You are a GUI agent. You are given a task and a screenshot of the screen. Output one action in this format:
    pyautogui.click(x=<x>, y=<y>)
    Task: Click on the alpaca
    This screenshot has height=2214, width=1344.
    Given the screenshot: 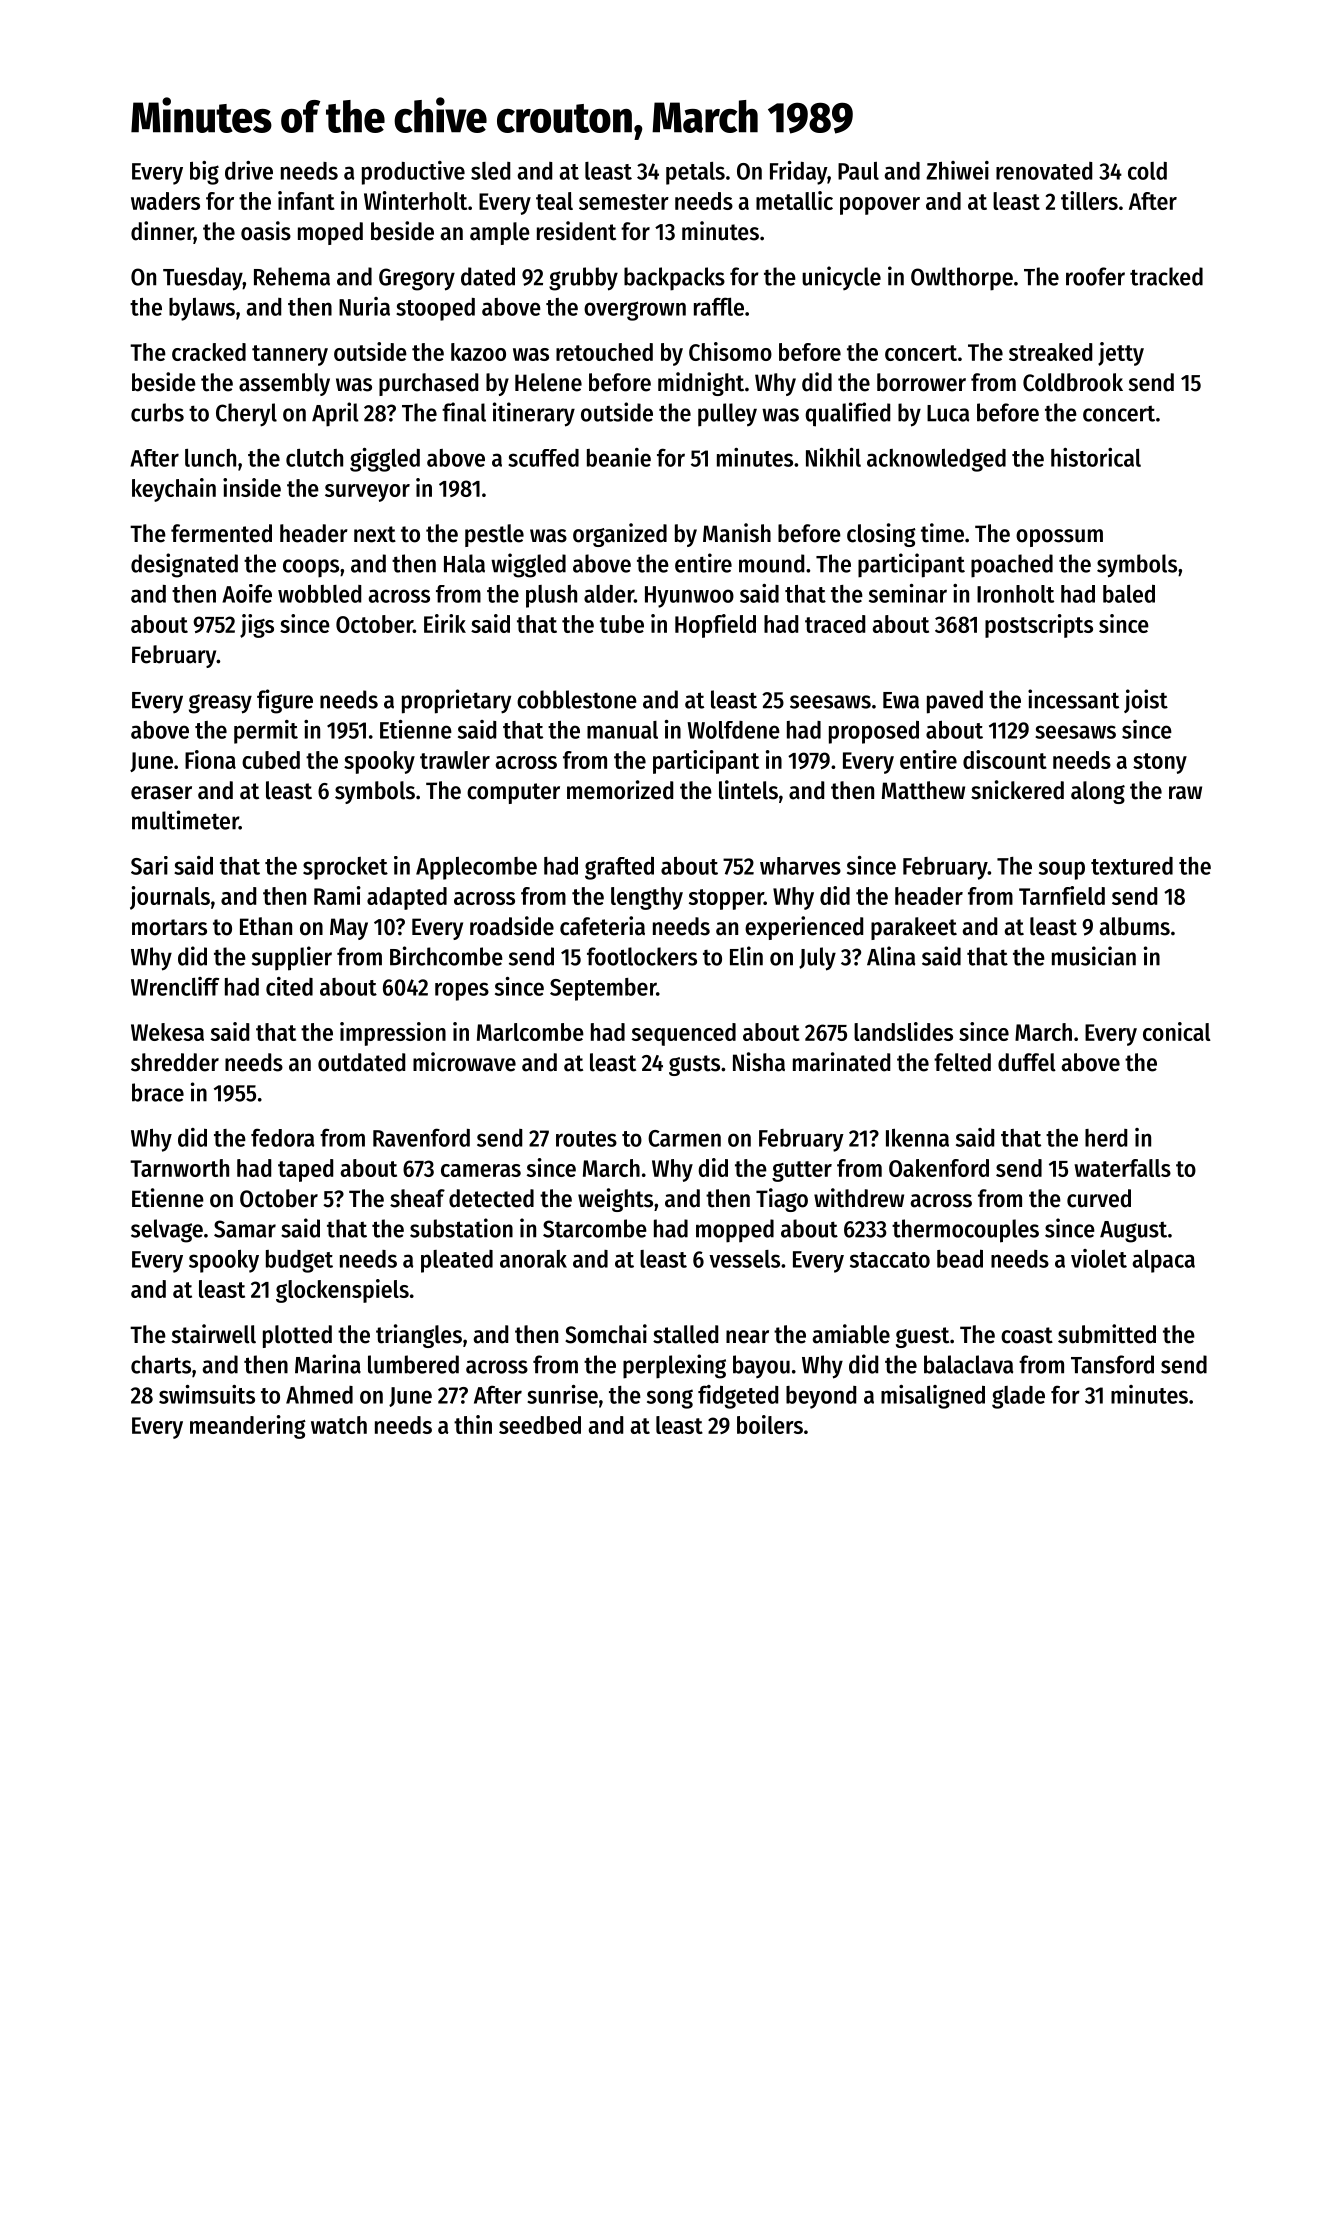 What is the action you would take?
    pyautogui.click(x=1163, y=1261)
